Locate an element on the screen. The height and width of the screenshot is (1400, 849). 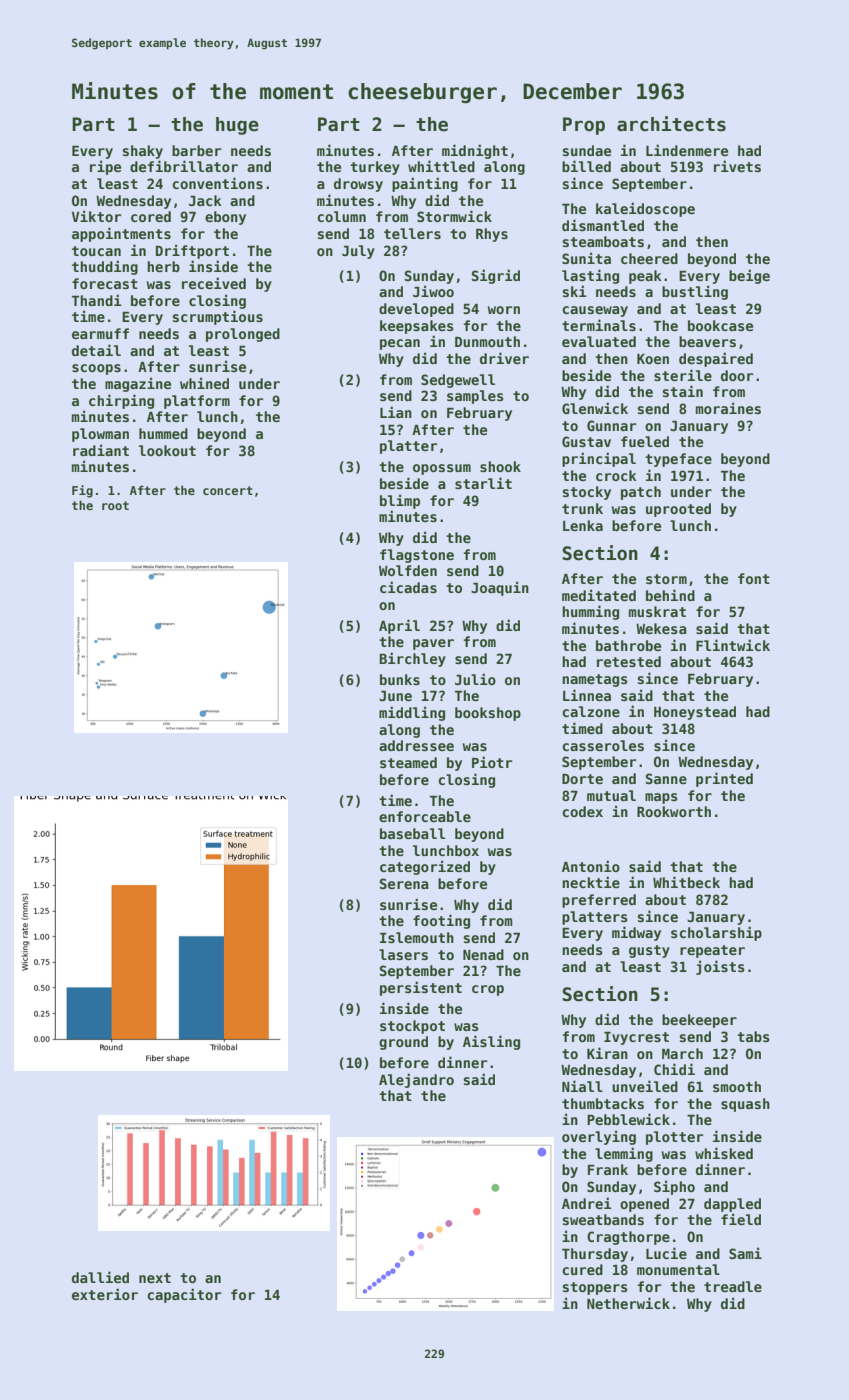
tabs is located at coordinates (753, 1036).
